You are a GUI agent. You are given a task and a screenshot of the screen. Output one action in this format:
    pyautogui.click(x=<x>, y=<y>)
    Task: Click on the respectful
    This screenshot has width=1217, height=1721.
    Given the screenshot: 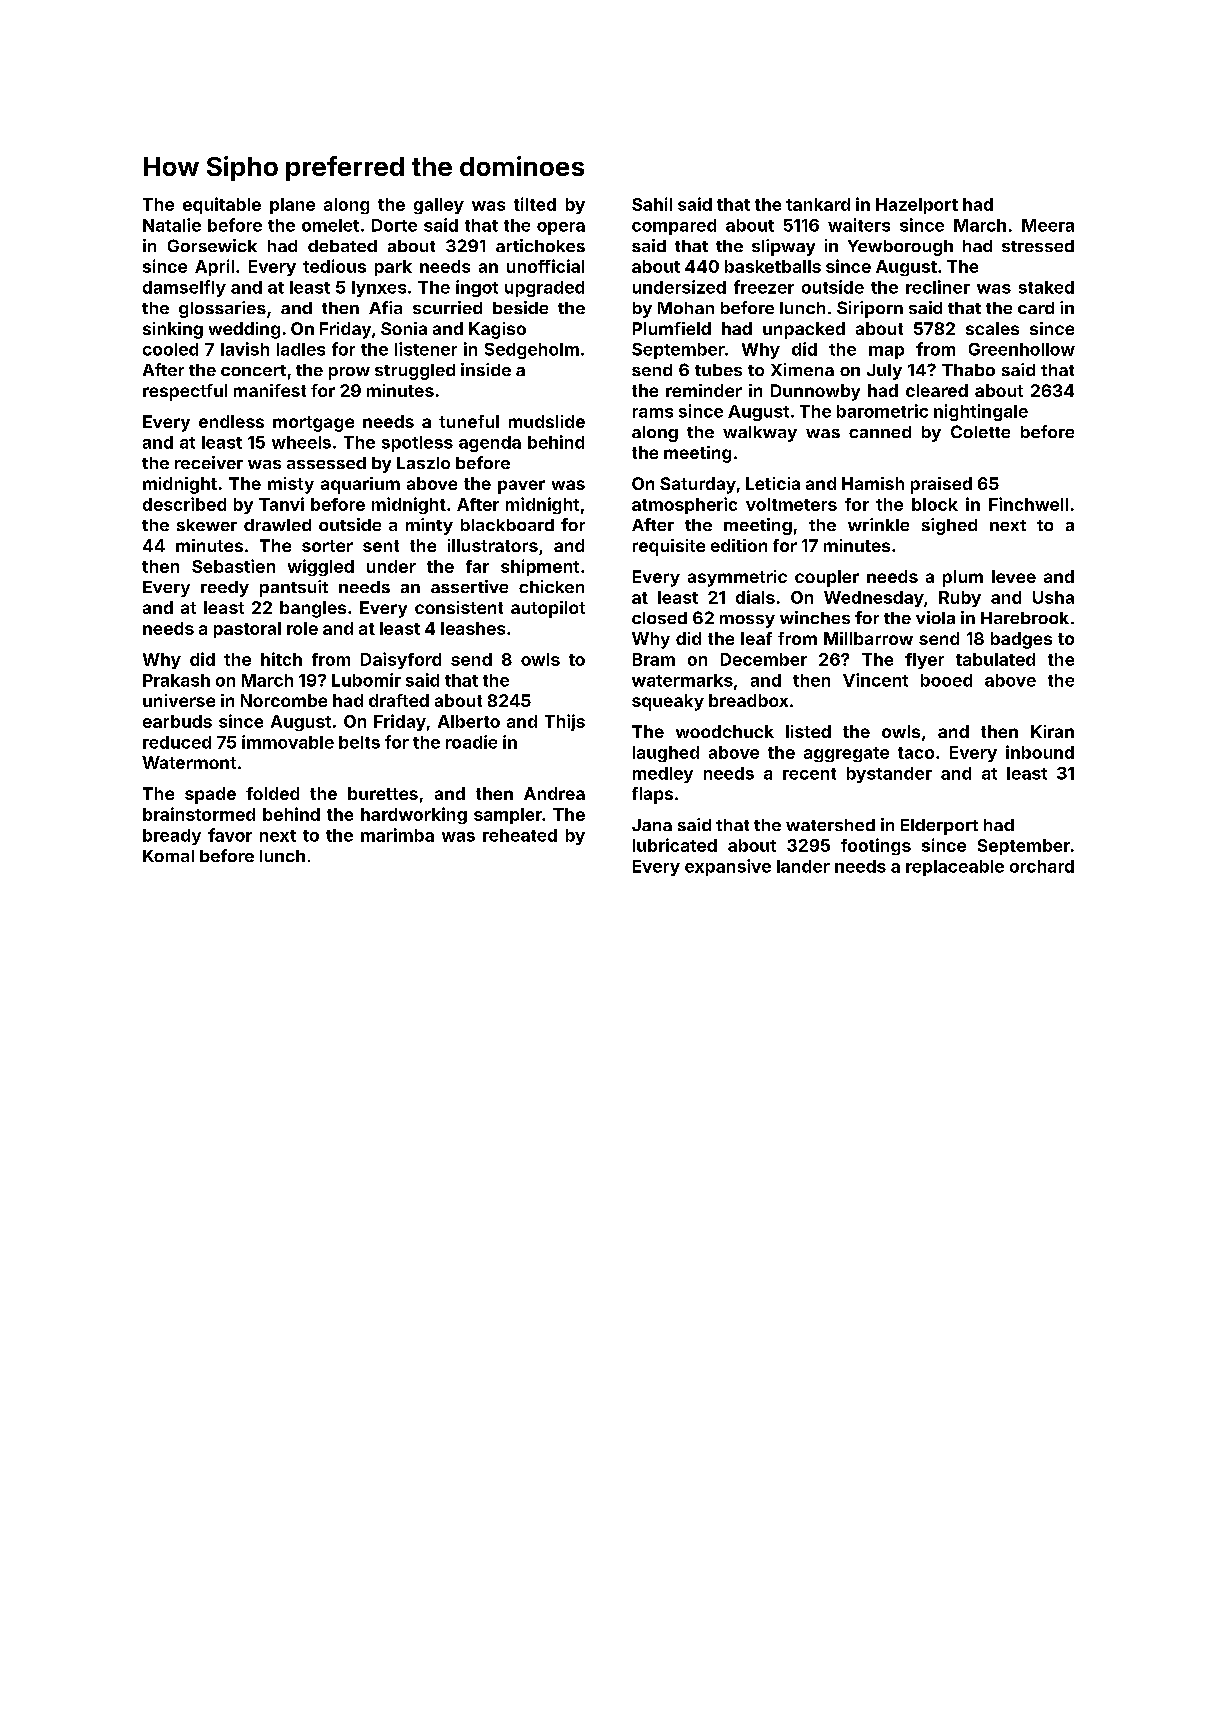 What is the action you would take?
    pyautogui.click(x=185, y=392)
